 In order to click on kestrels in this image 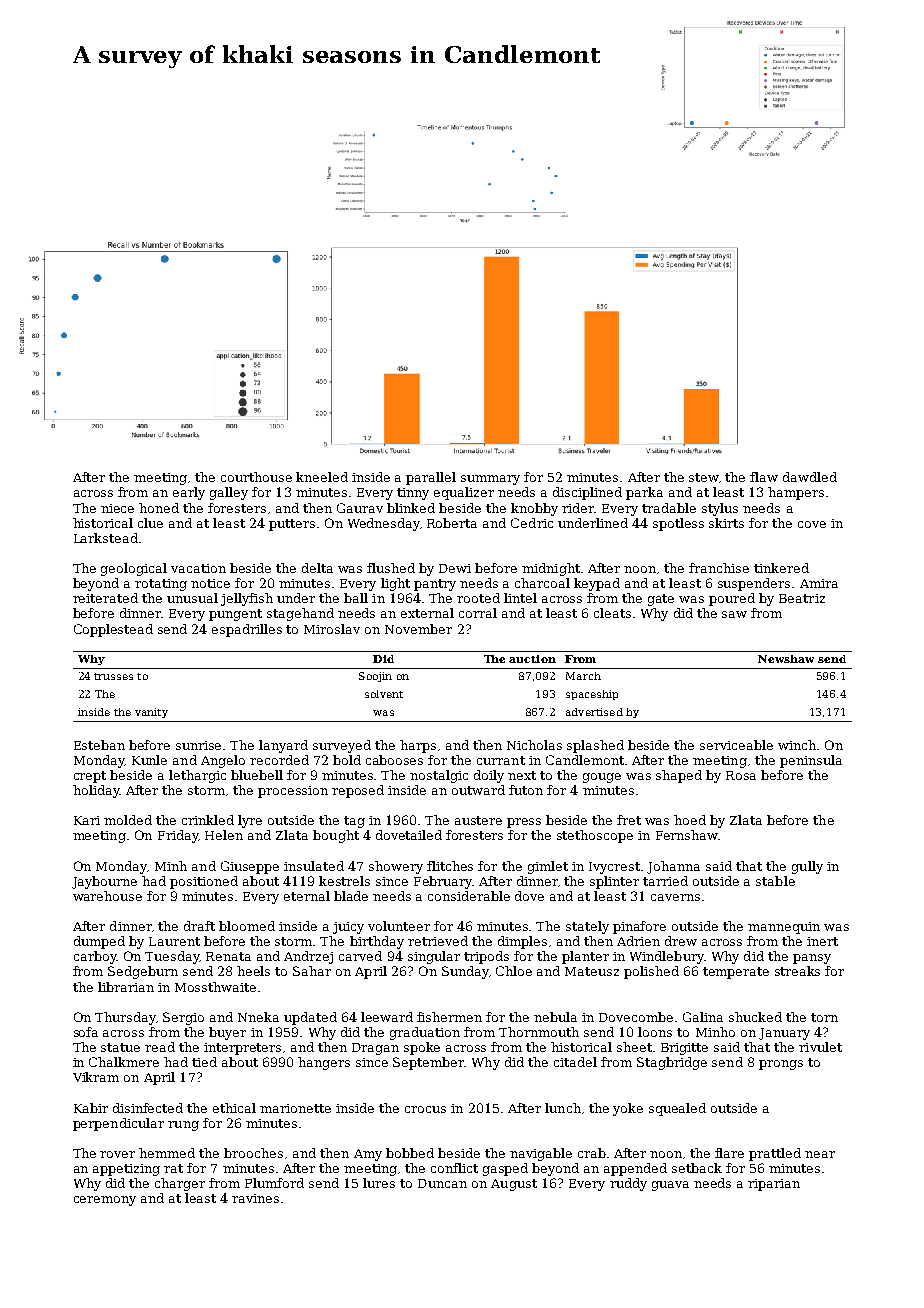, I will do `click(344, 881)`.
